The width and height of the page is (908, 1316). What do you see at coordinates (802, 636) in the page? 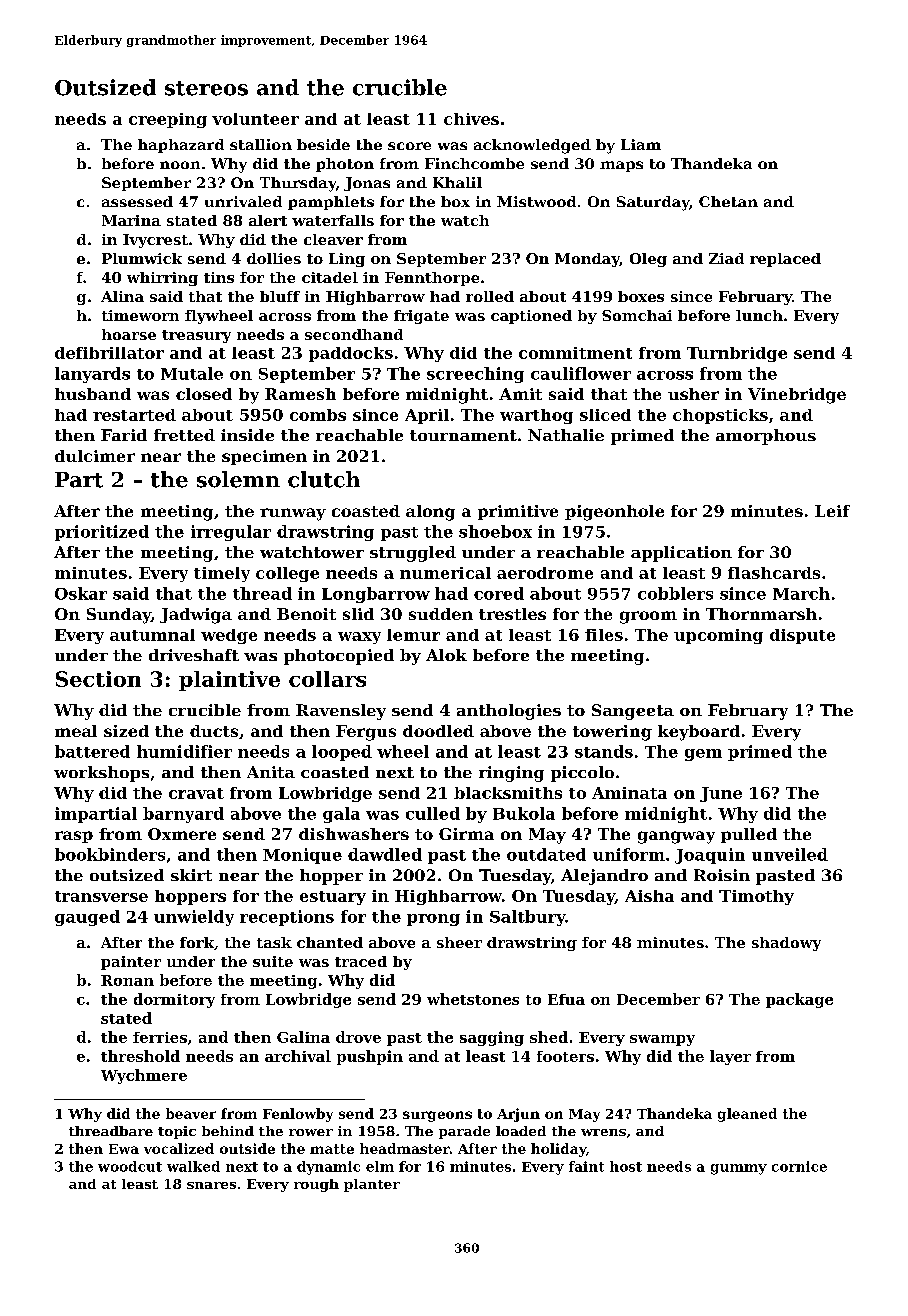
I see `dispute` at bounding box center [802, 636].
